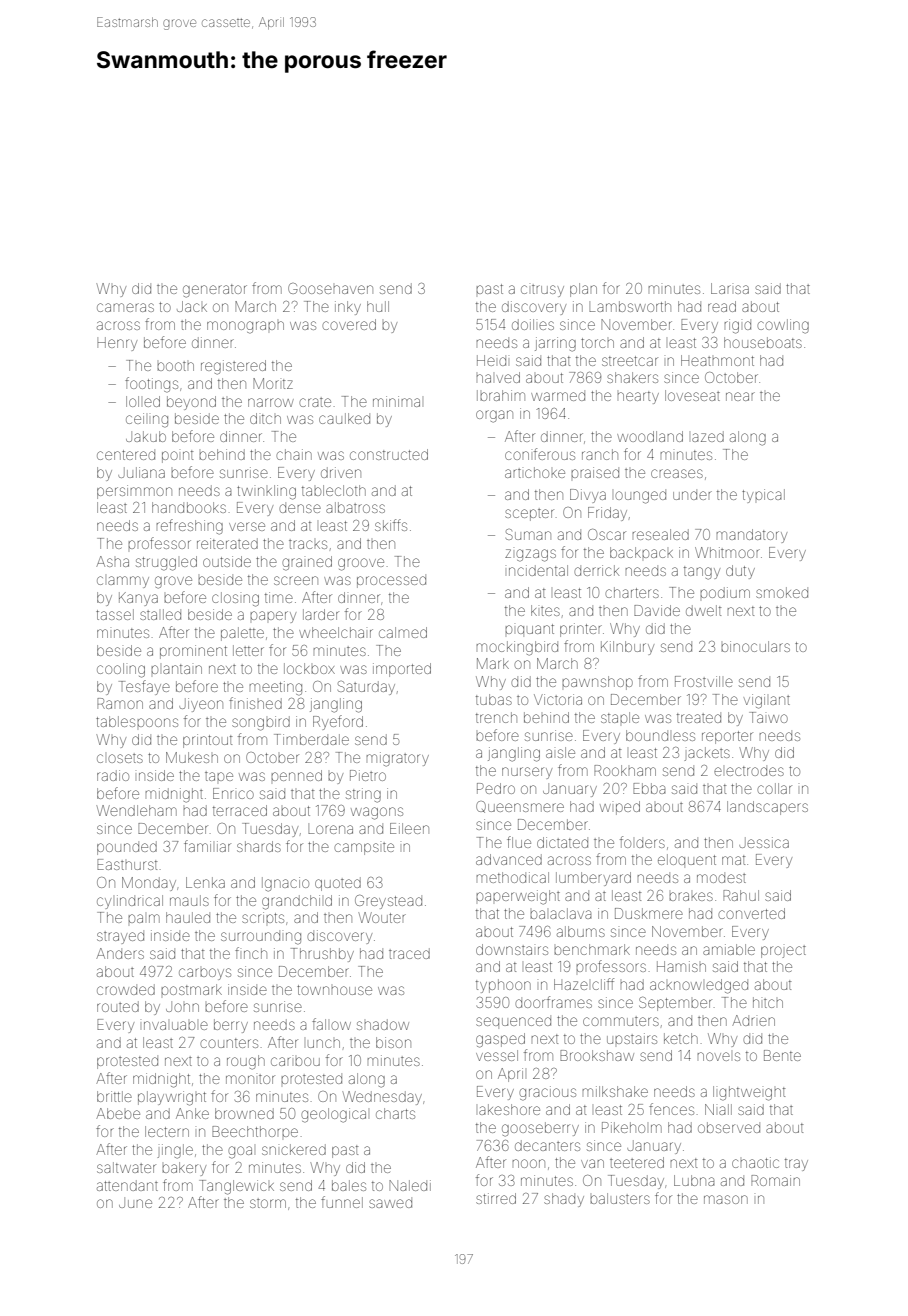  What do you see at coordinates (114, 1096) in the document?
I see `brittle` at bounding box center [114, 1096].
